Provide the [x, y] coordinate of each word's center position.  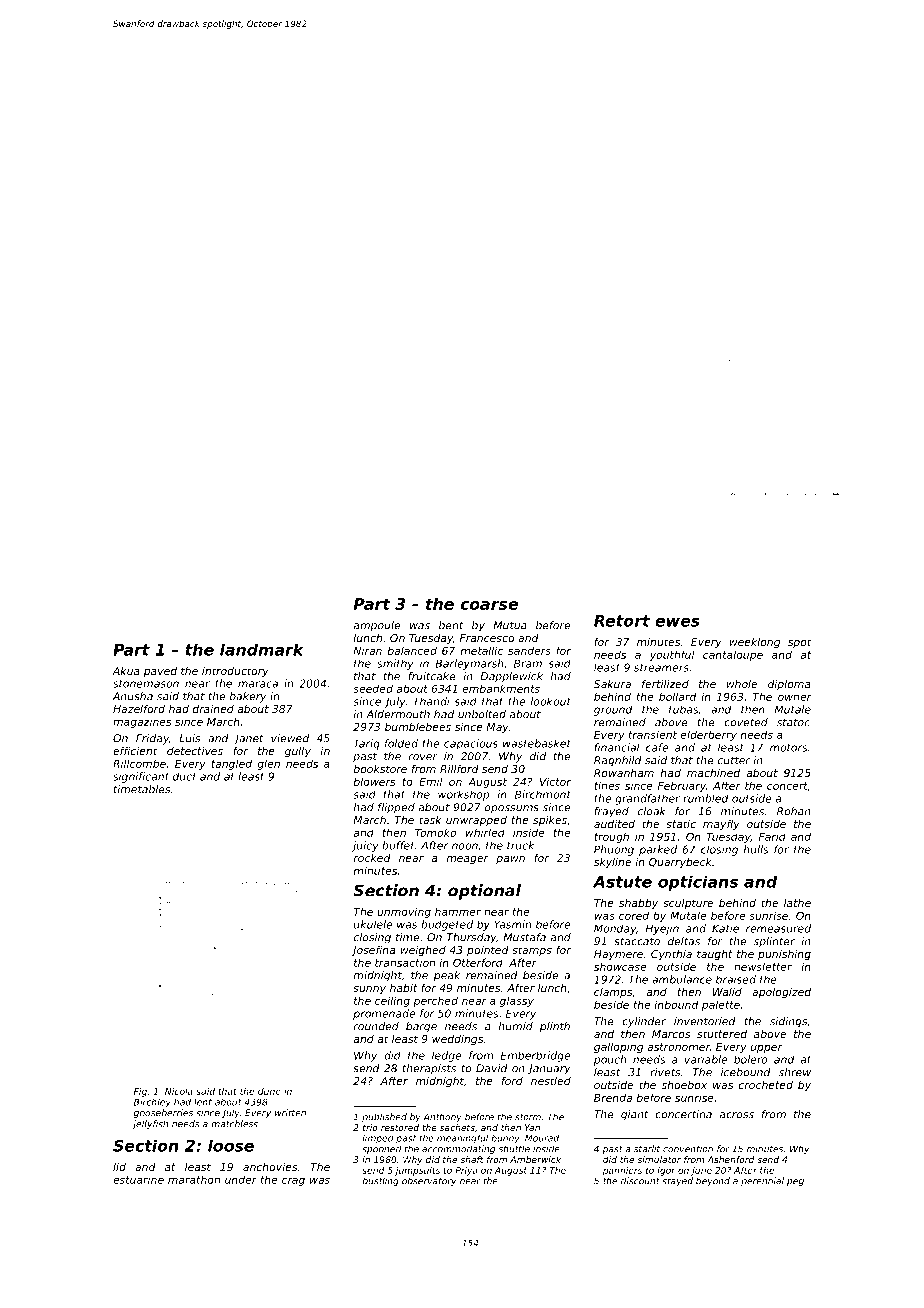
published [384, 1117]
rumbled [706, 798]
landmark [262, 649]
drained [213, 709]
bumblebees [418, 727]
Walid [727, 992]
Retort [622, 621]
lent [203, 1102]
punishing [784, 955]
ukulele [373, 924]
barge [421, 1027]
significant [141, 777]
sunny [369, 990]
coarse [489, 605]
